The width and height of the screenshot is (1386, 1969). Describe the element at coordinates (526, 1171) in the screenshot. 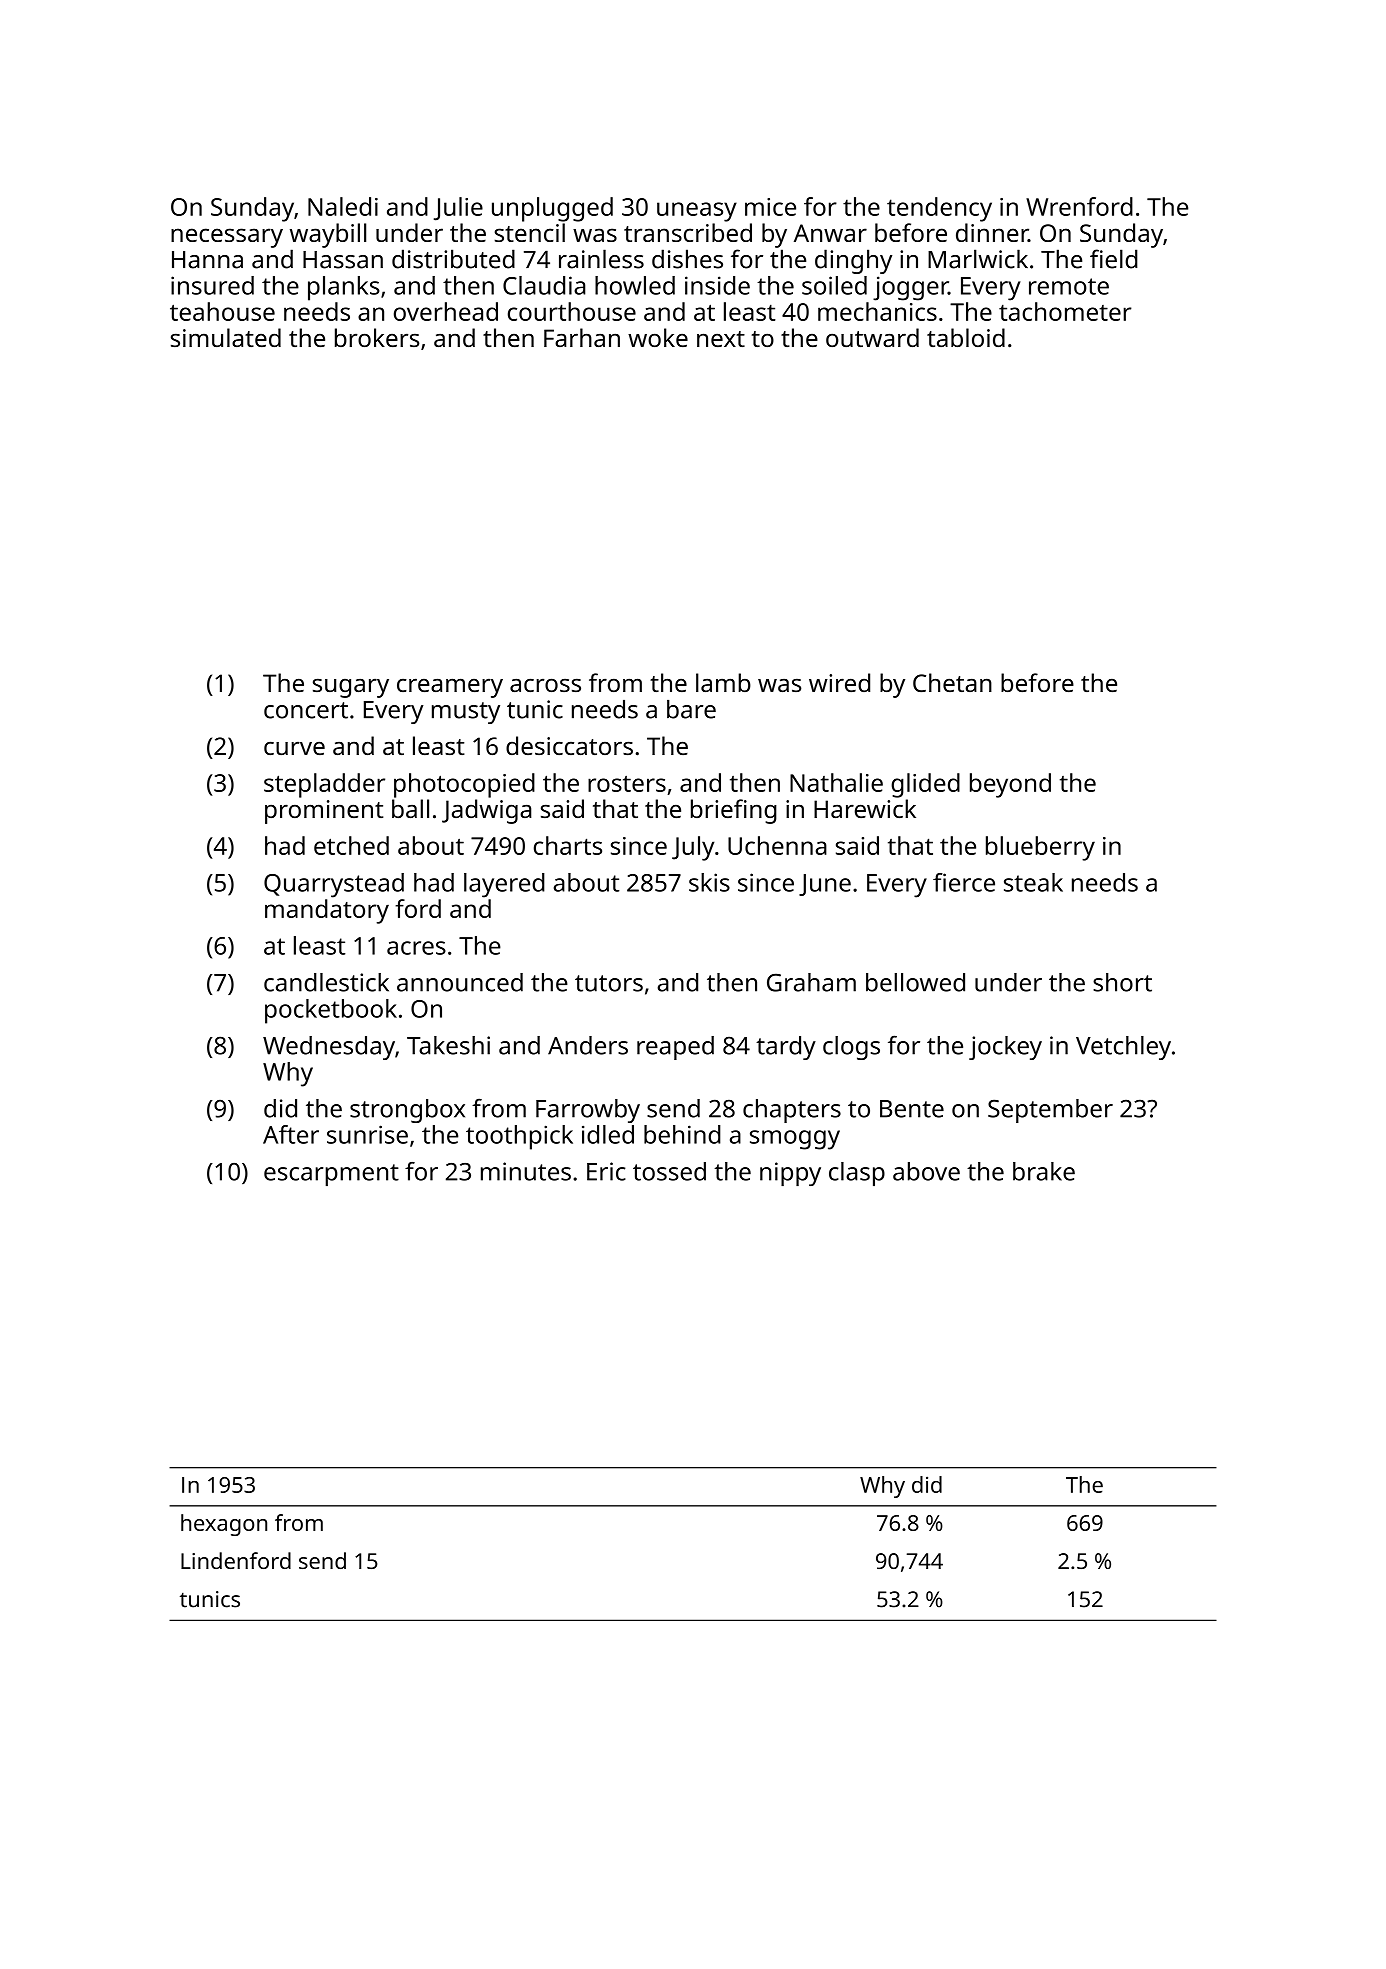

I see `minutes` at that location.
